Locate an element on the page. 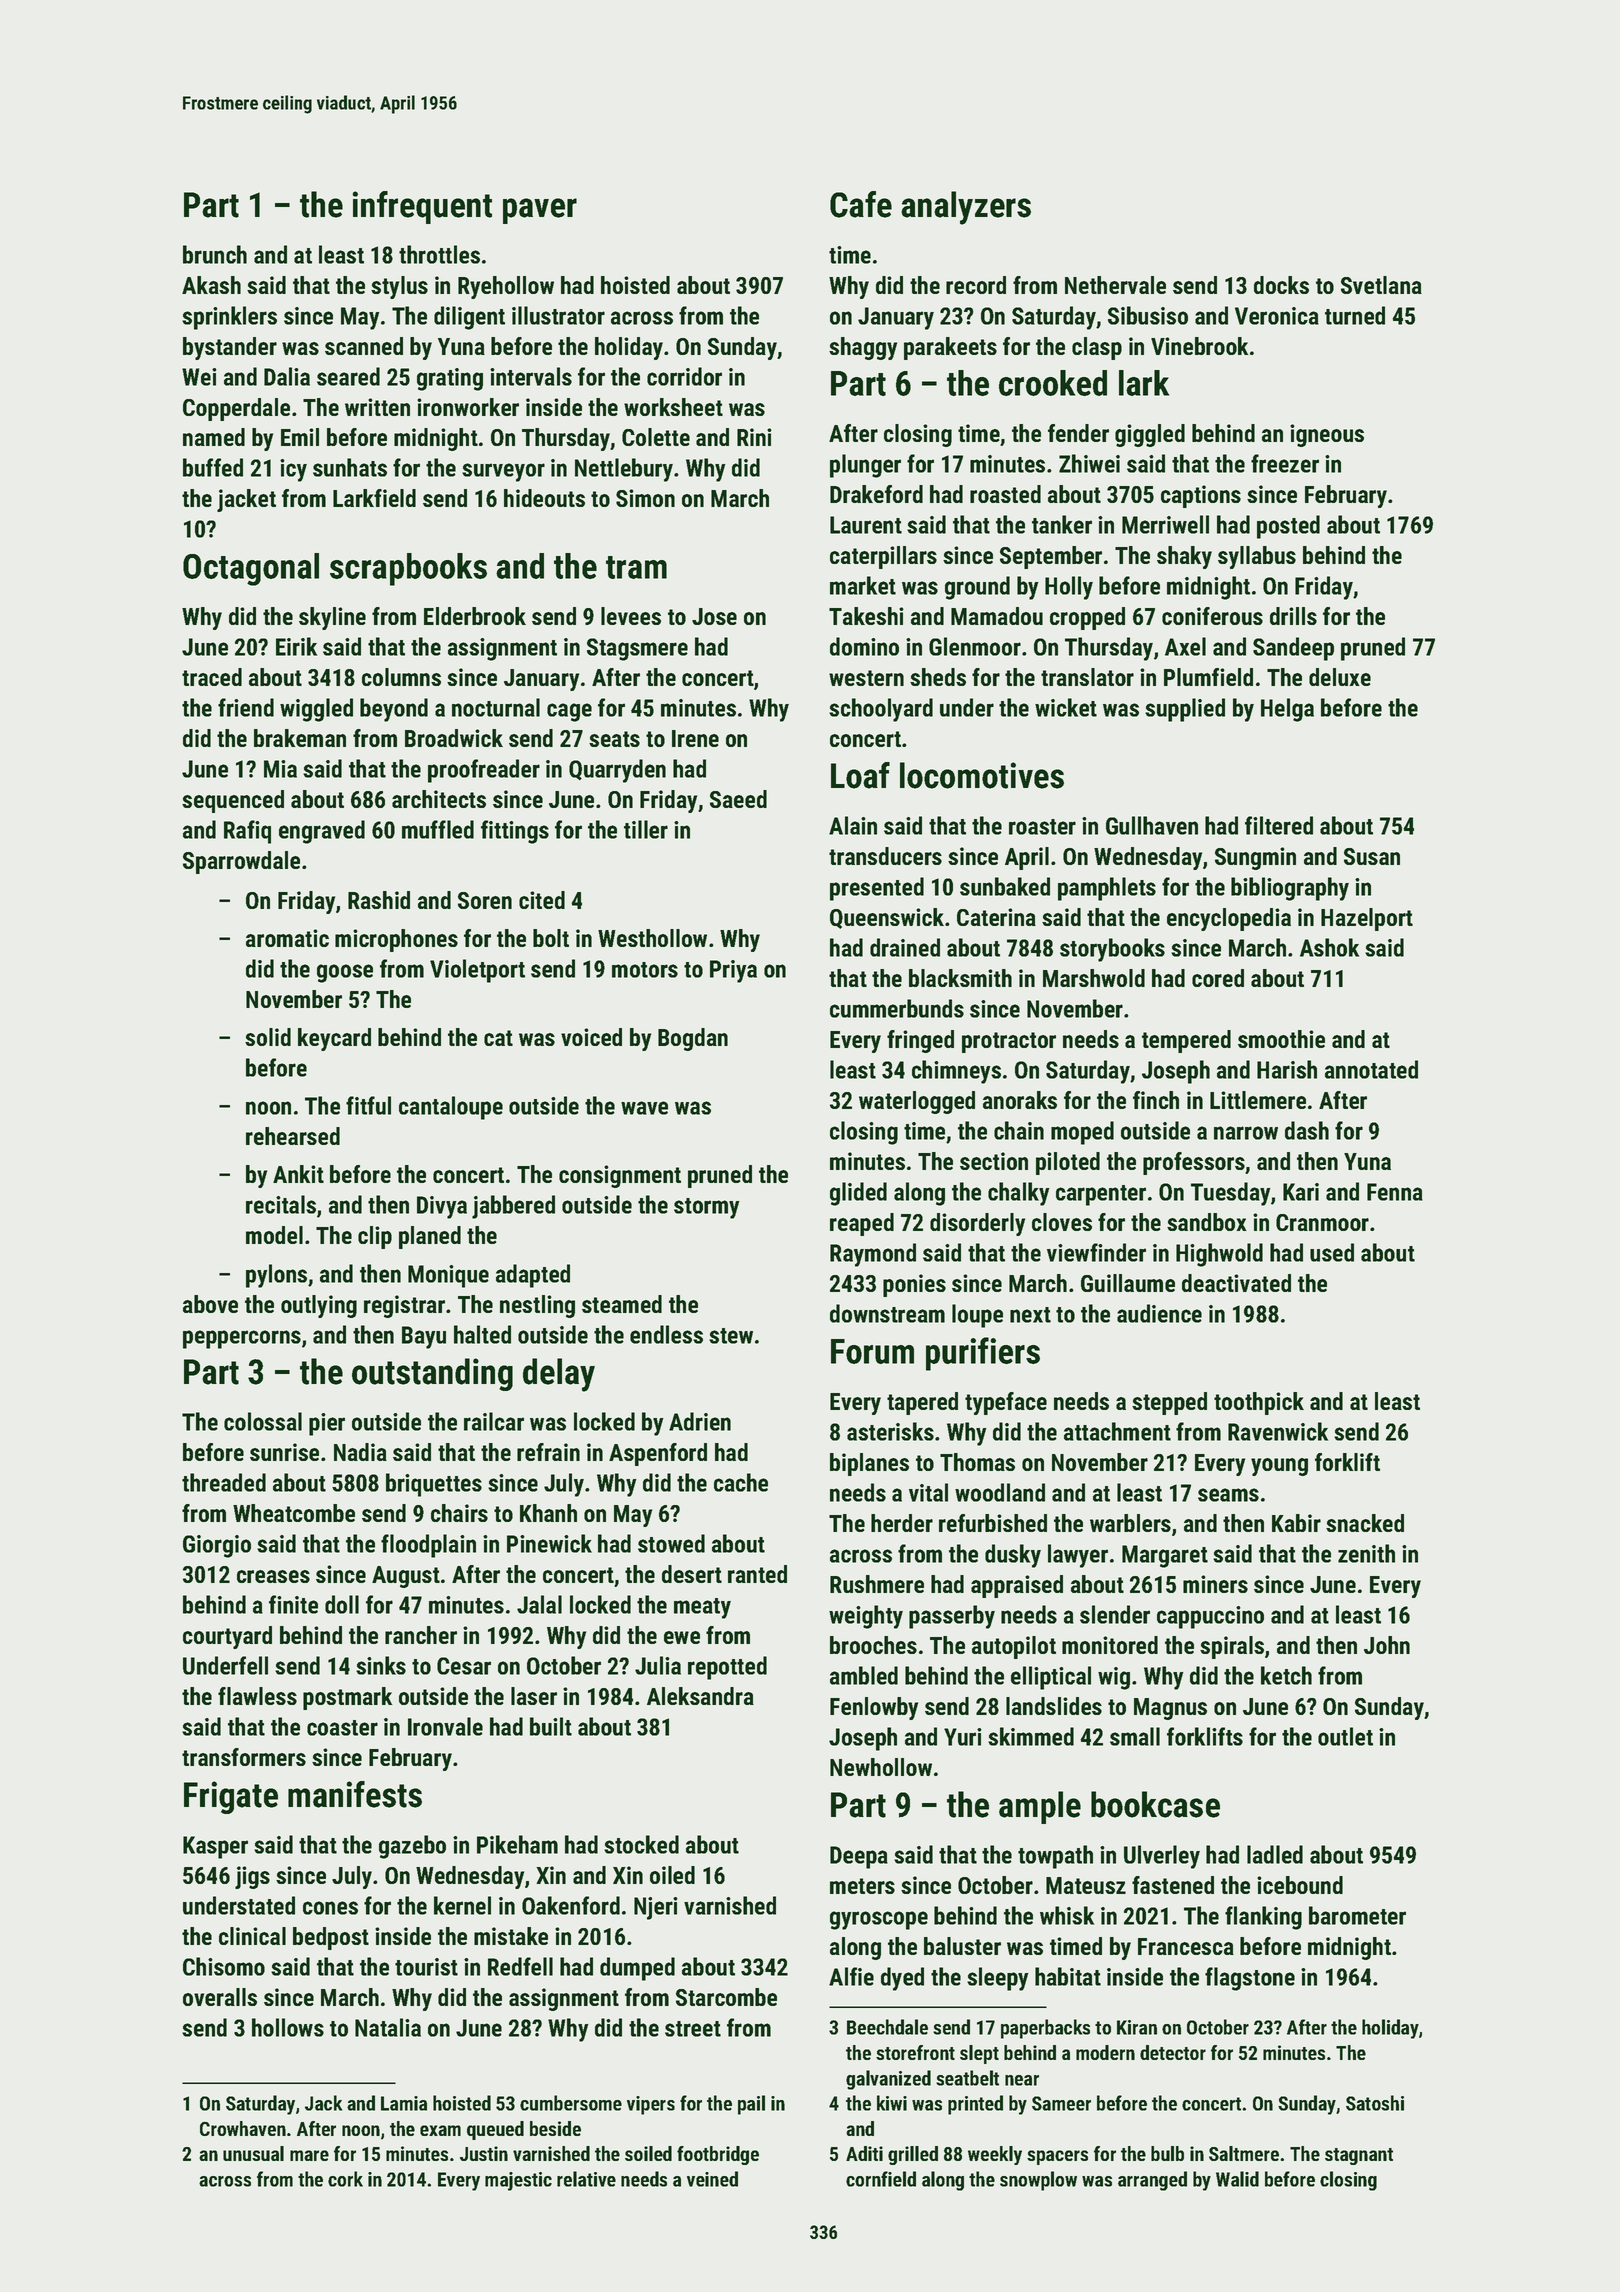 This document has height=2292, width=1620. Svetlana is located at coordinates (1381, 285).
